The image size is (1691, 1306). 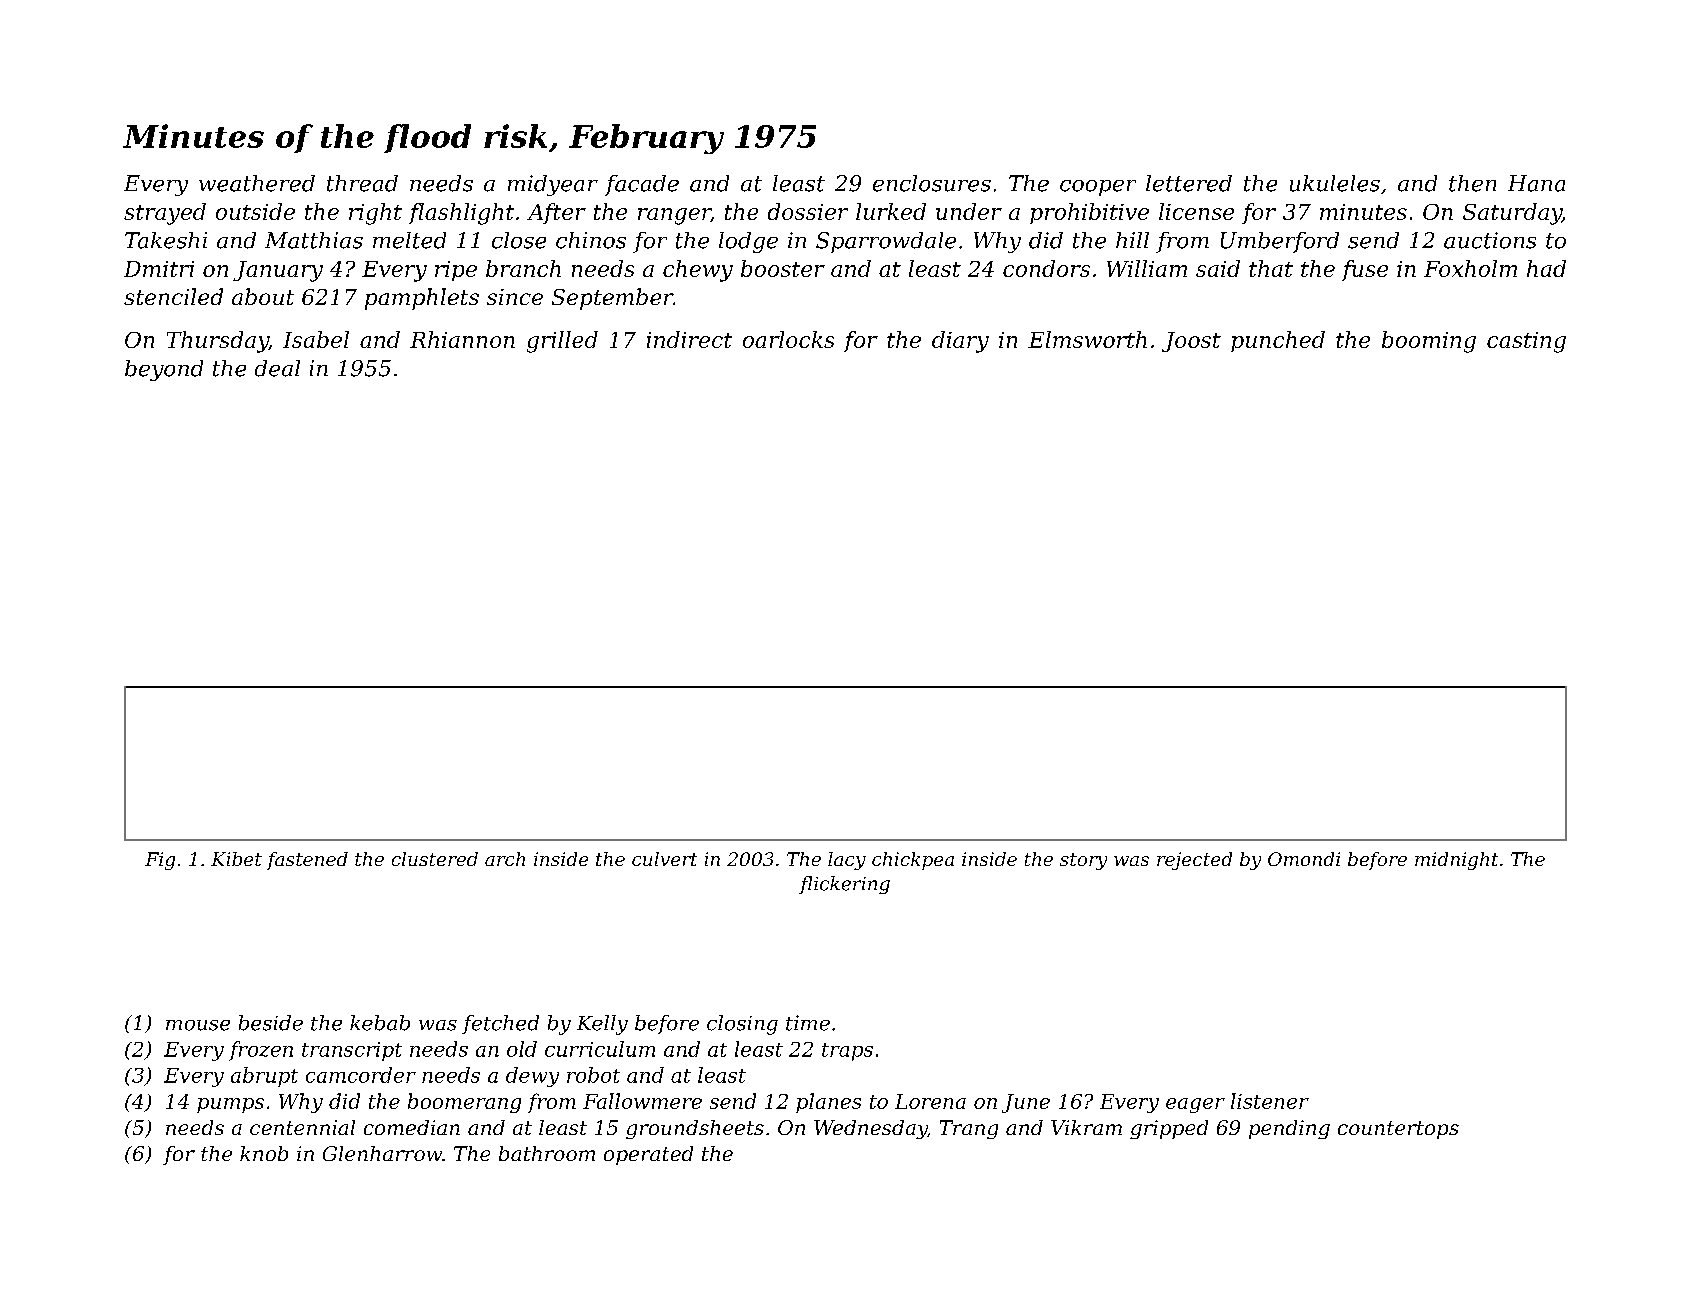 What do you see at coordinates (1304, 859) in the page?
I see `Omondi` at bounding box center [1304, 859].
